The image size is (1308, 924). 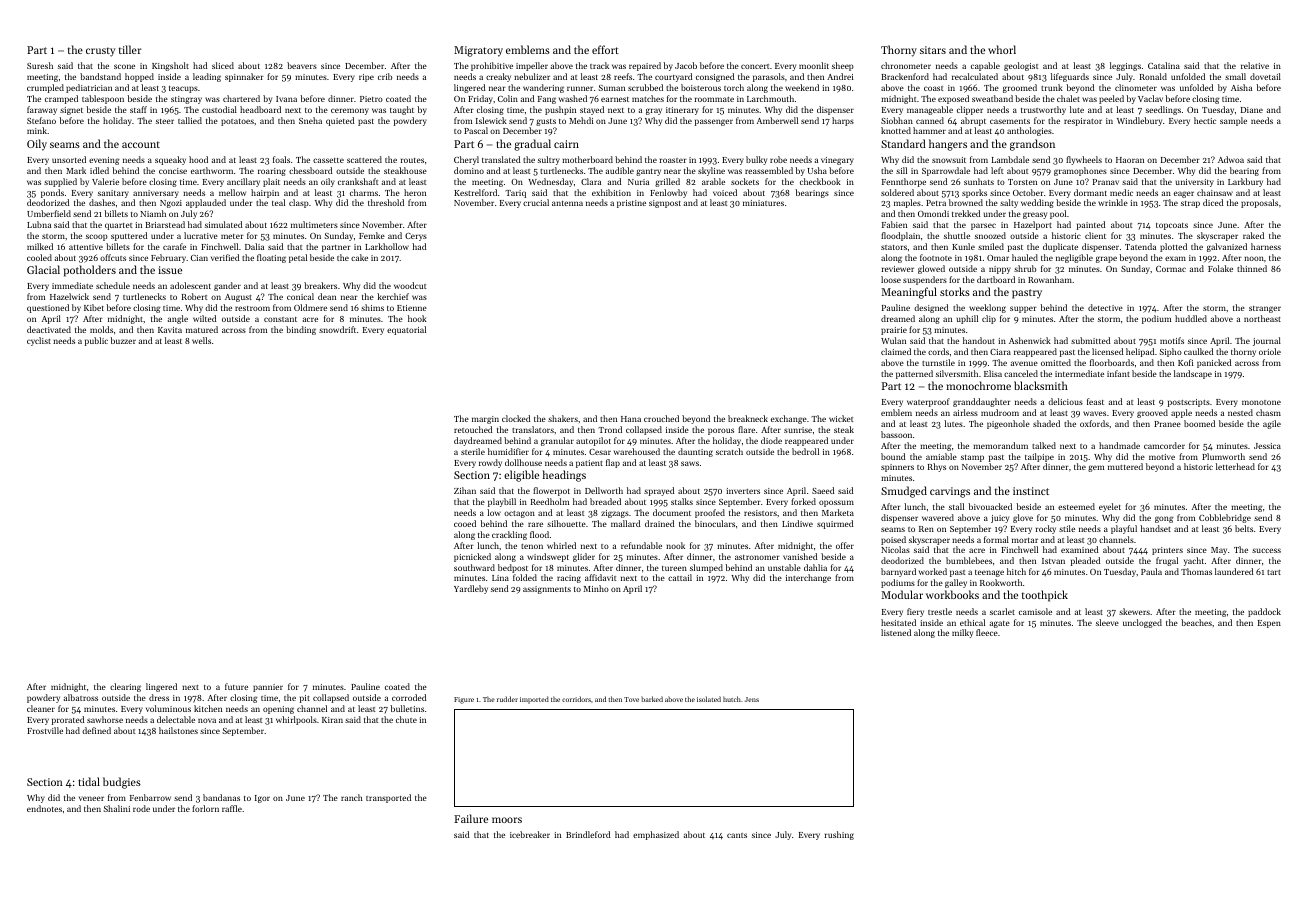 What do you see at coordinates (478, 51) in the document?
I see `Migratory` at bounding box center [478, 51].
